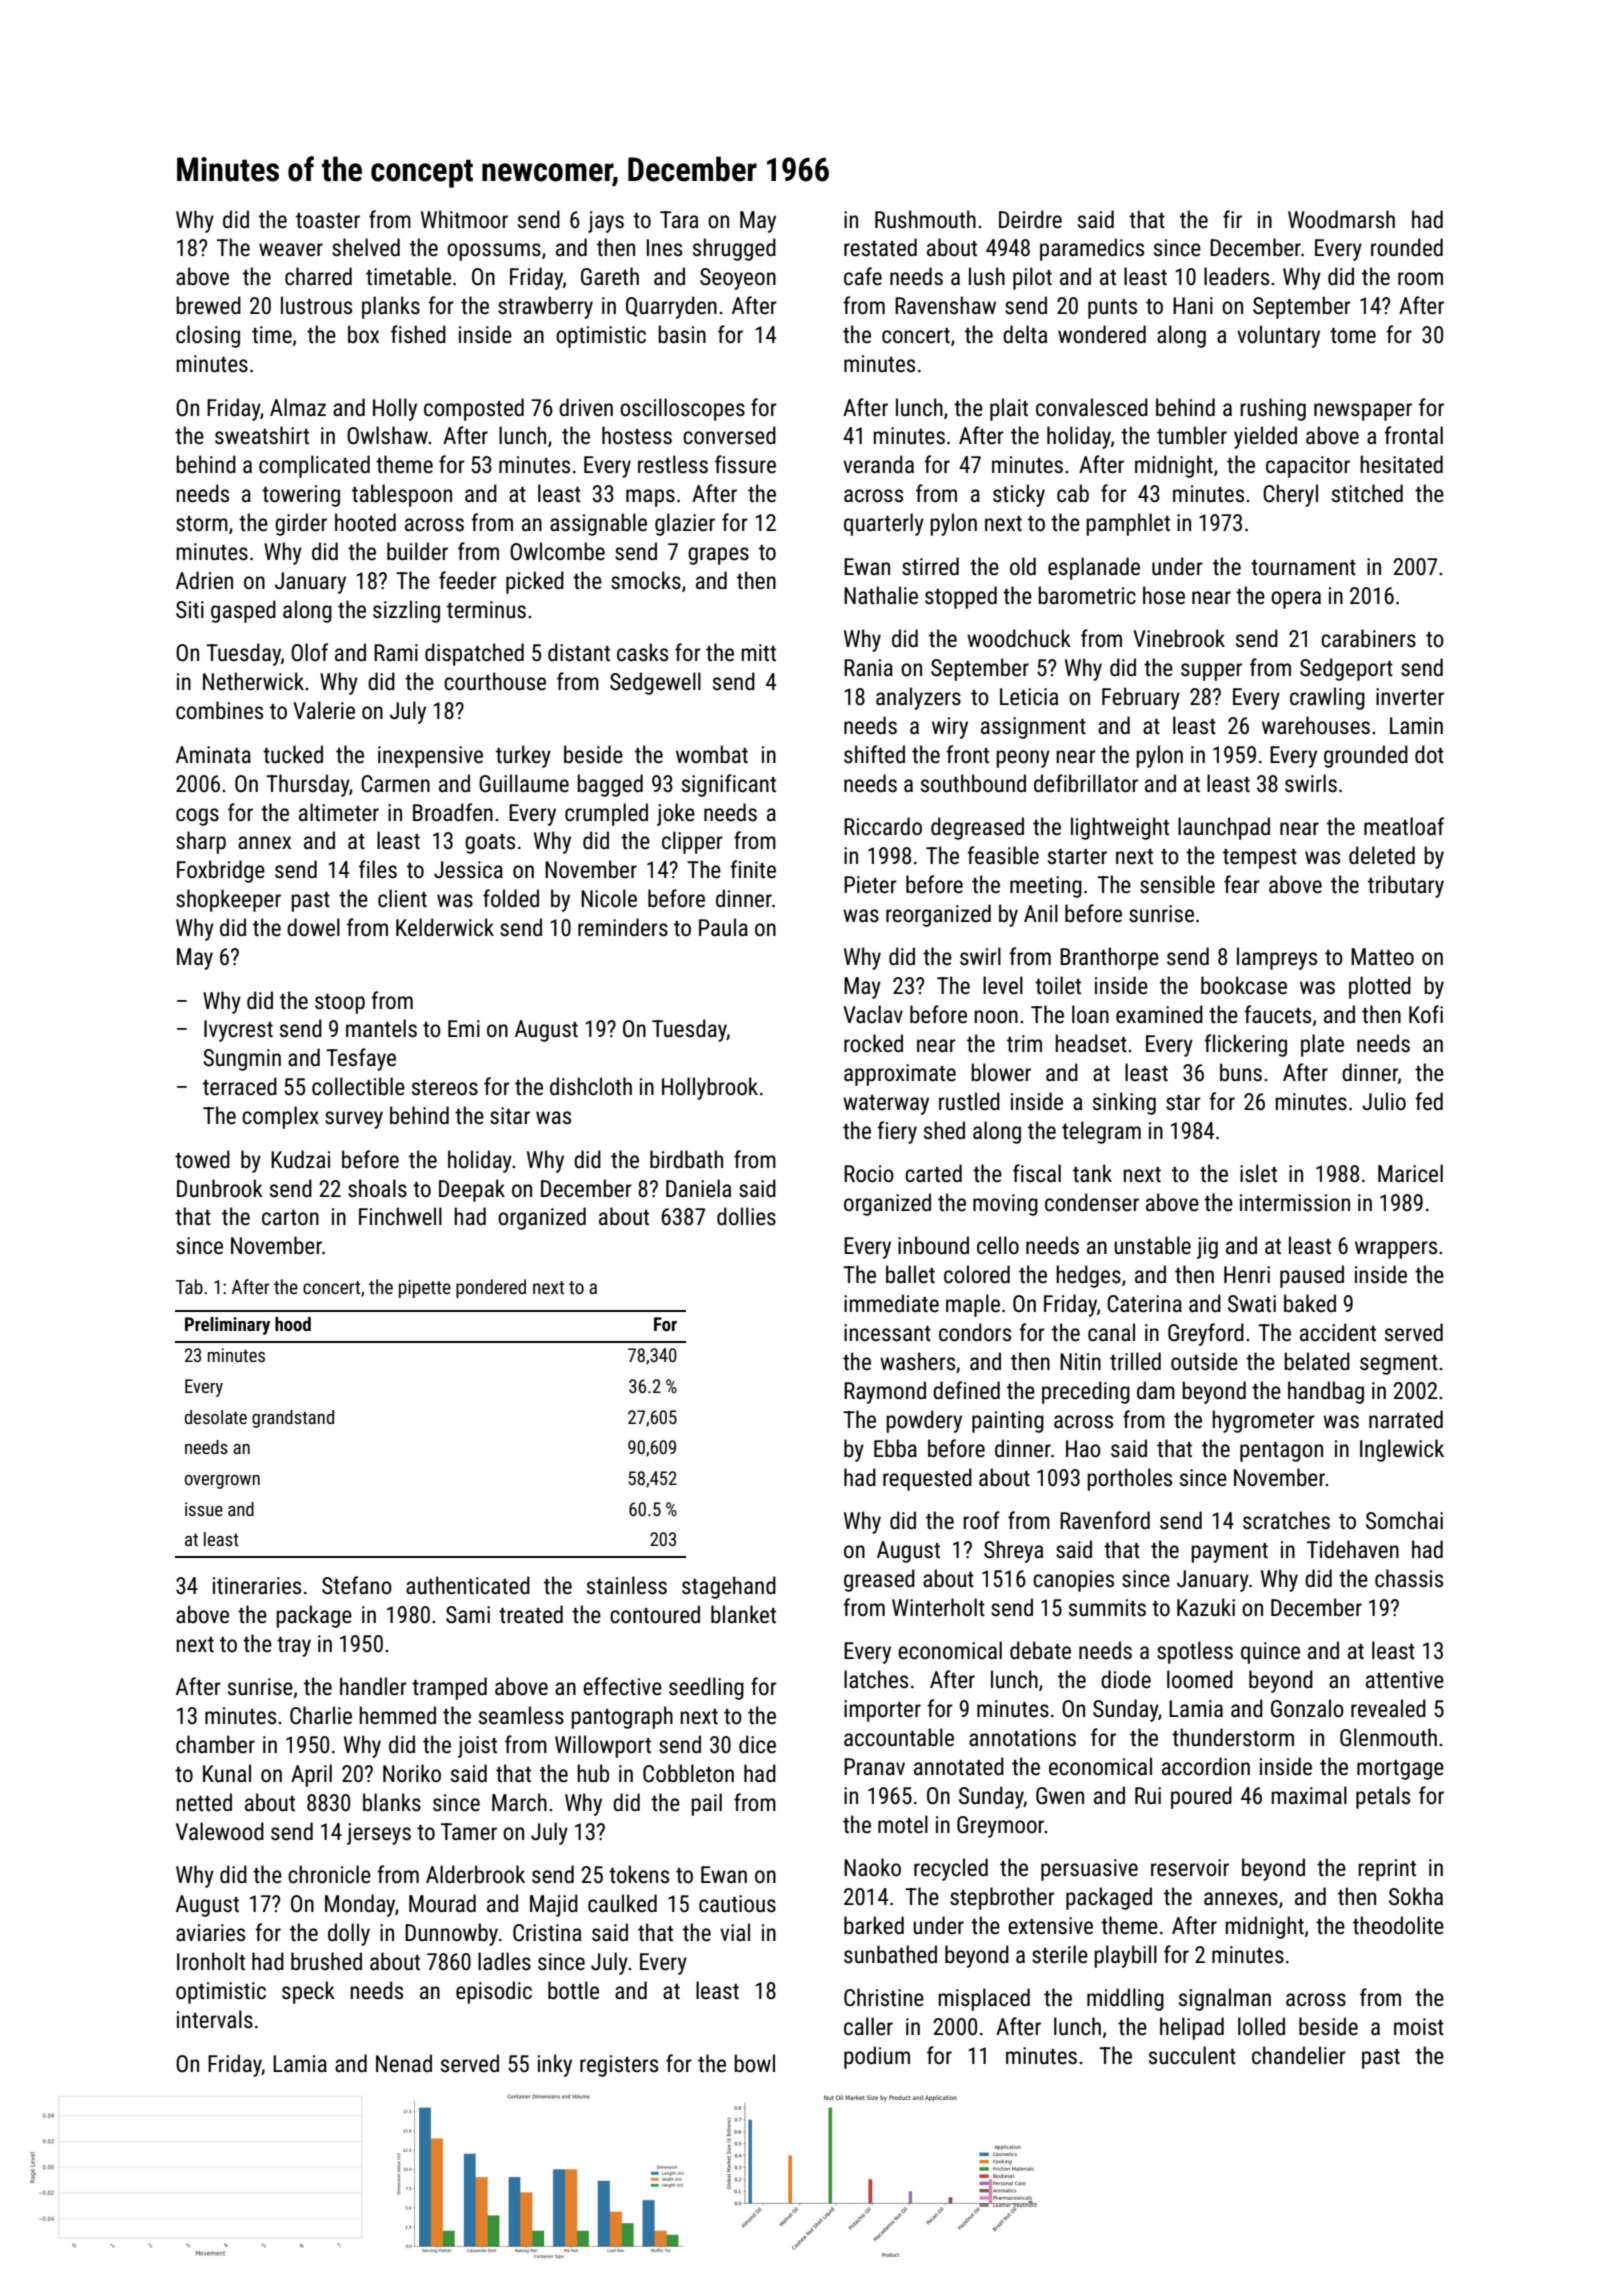 This document has width=1620, height=2292. What do you see at coordinates (1073, 1581) in the document?
I see `canopies` at bounding box center [1073, 1581].
